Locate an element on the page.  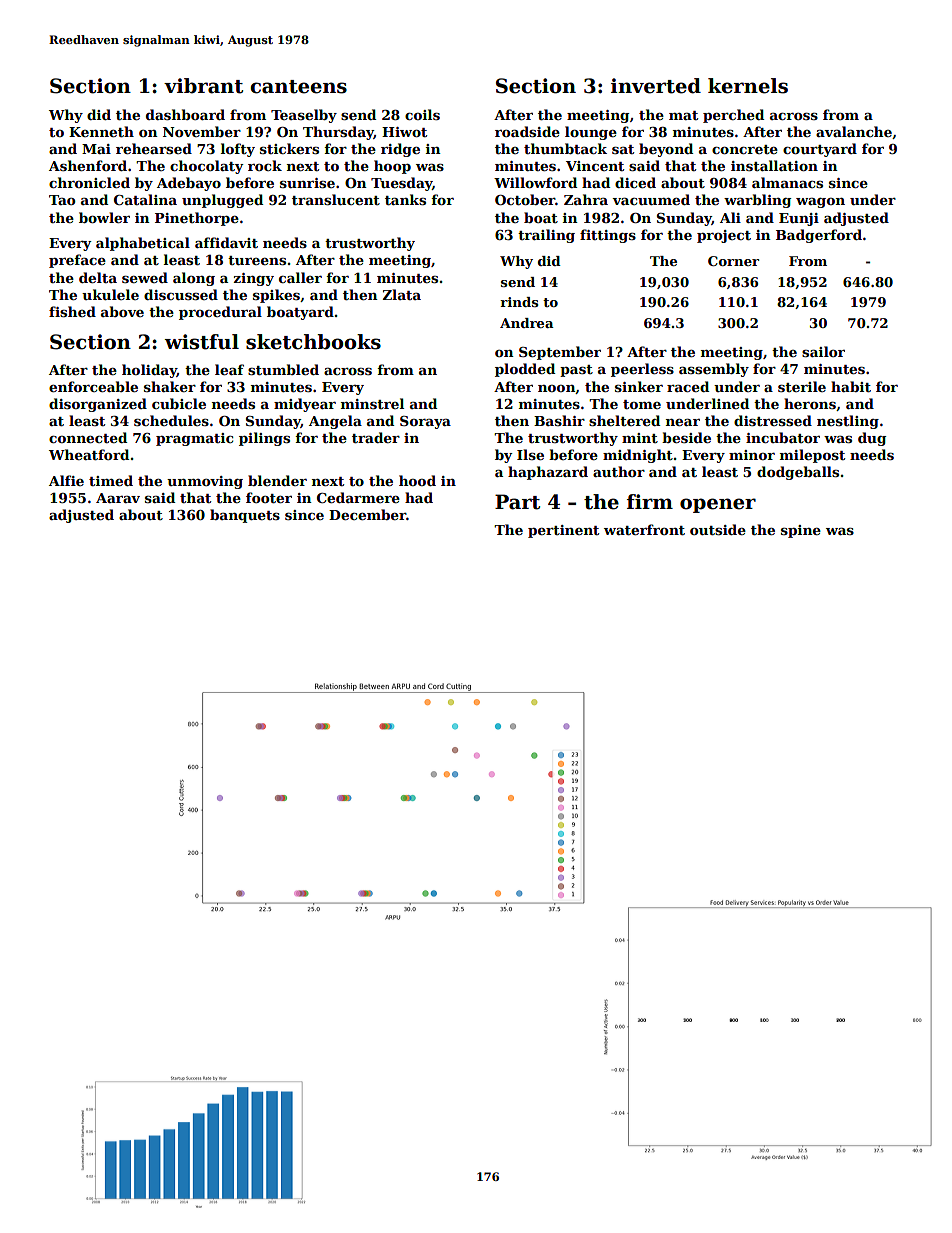
Aarav is located at coordinates (118, 498).
